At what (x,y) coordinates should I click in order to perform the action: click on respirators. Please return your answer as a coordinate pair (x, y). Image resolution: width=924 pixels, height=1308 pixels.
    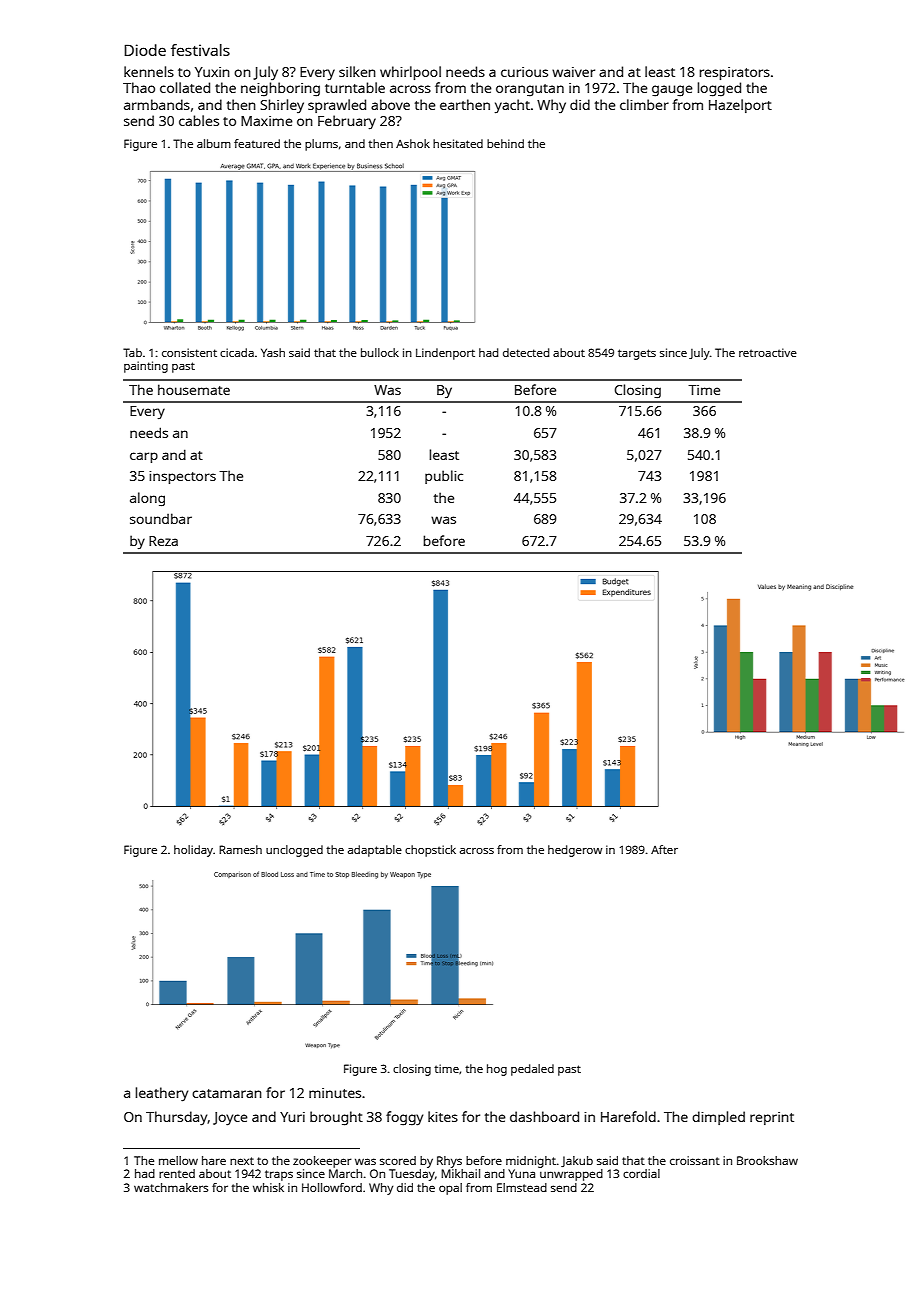
    Looking at the image, I should click on (735, 73).
